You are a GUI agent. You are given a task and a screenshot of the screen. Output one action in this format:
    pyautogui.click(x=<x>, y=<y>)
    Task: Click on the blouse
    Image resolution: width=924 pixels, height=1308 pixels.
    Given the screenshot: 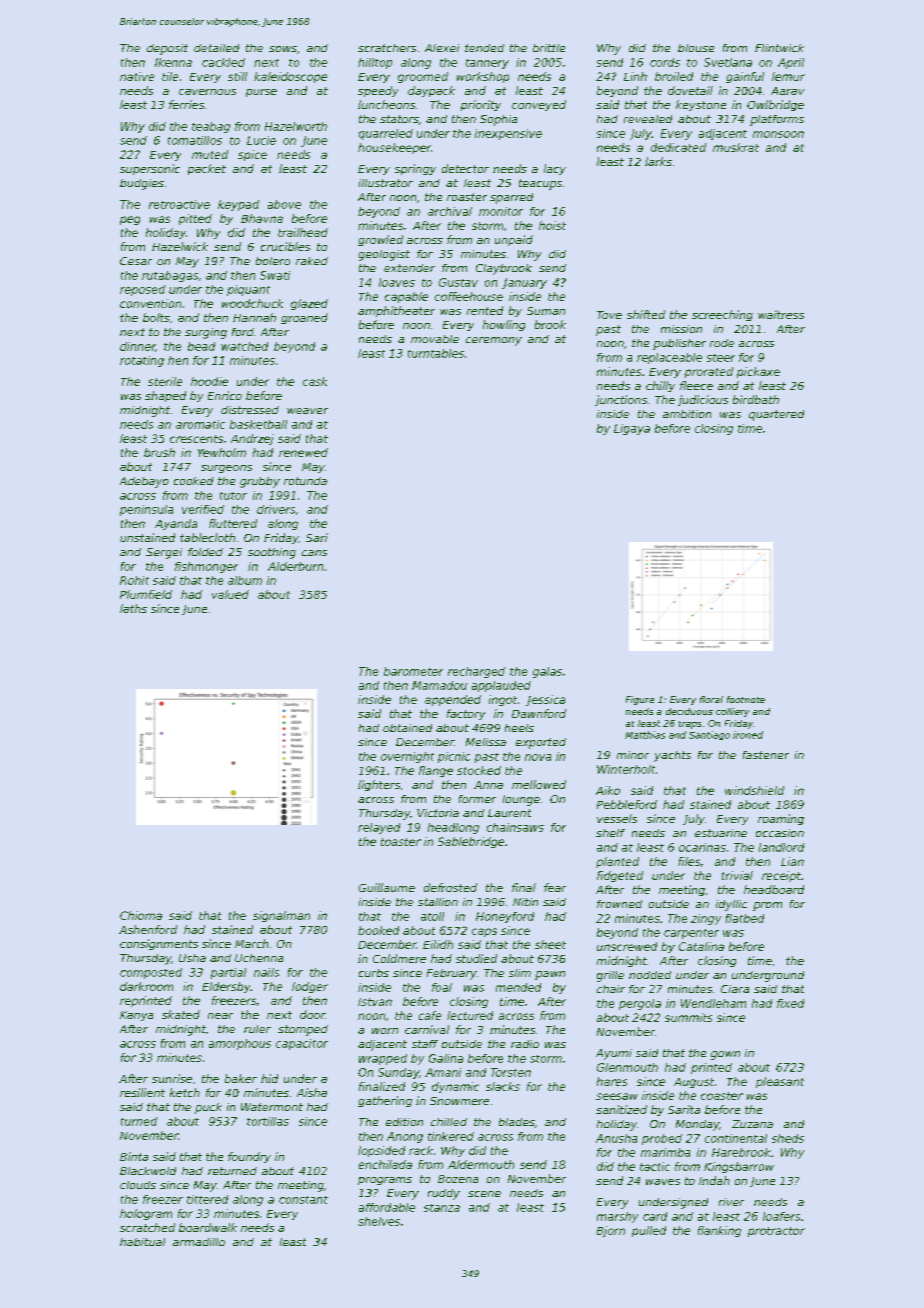 What is the action you would take?
    pyautogui.click(x=696, y=48)
